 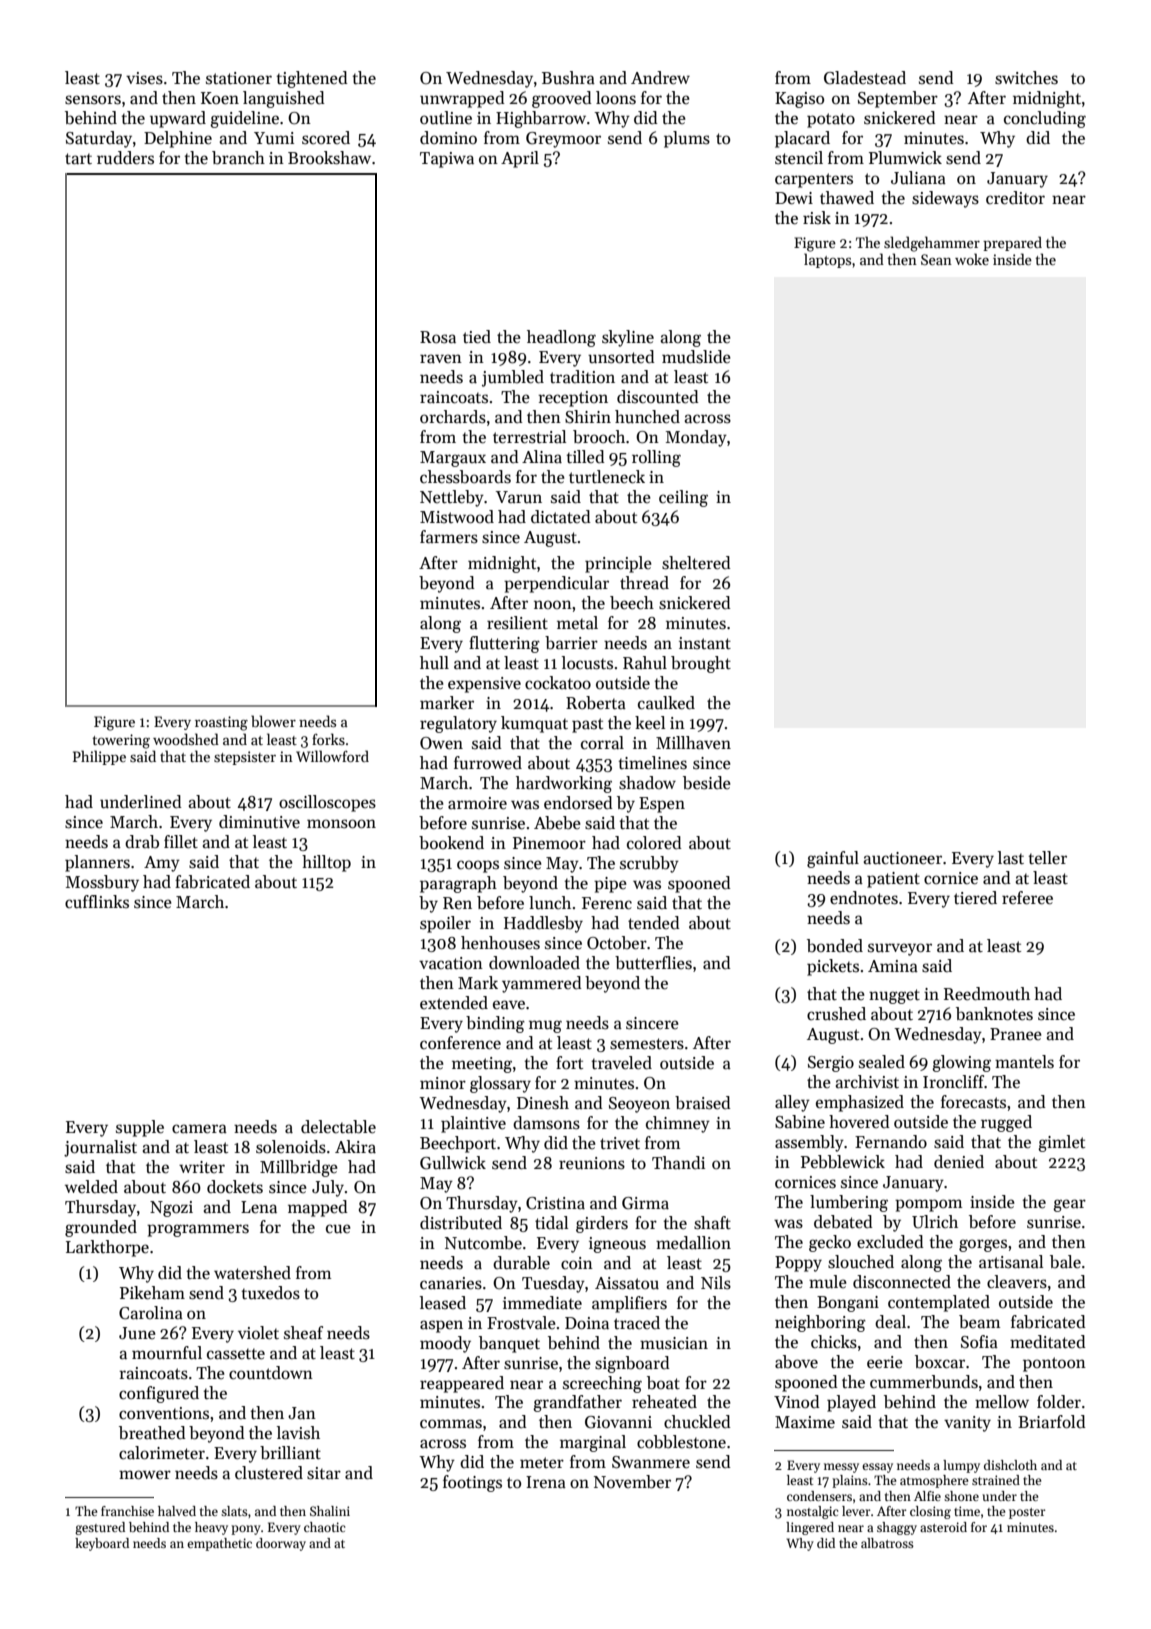 I want to click on played, so click(x=851, y=1403).
